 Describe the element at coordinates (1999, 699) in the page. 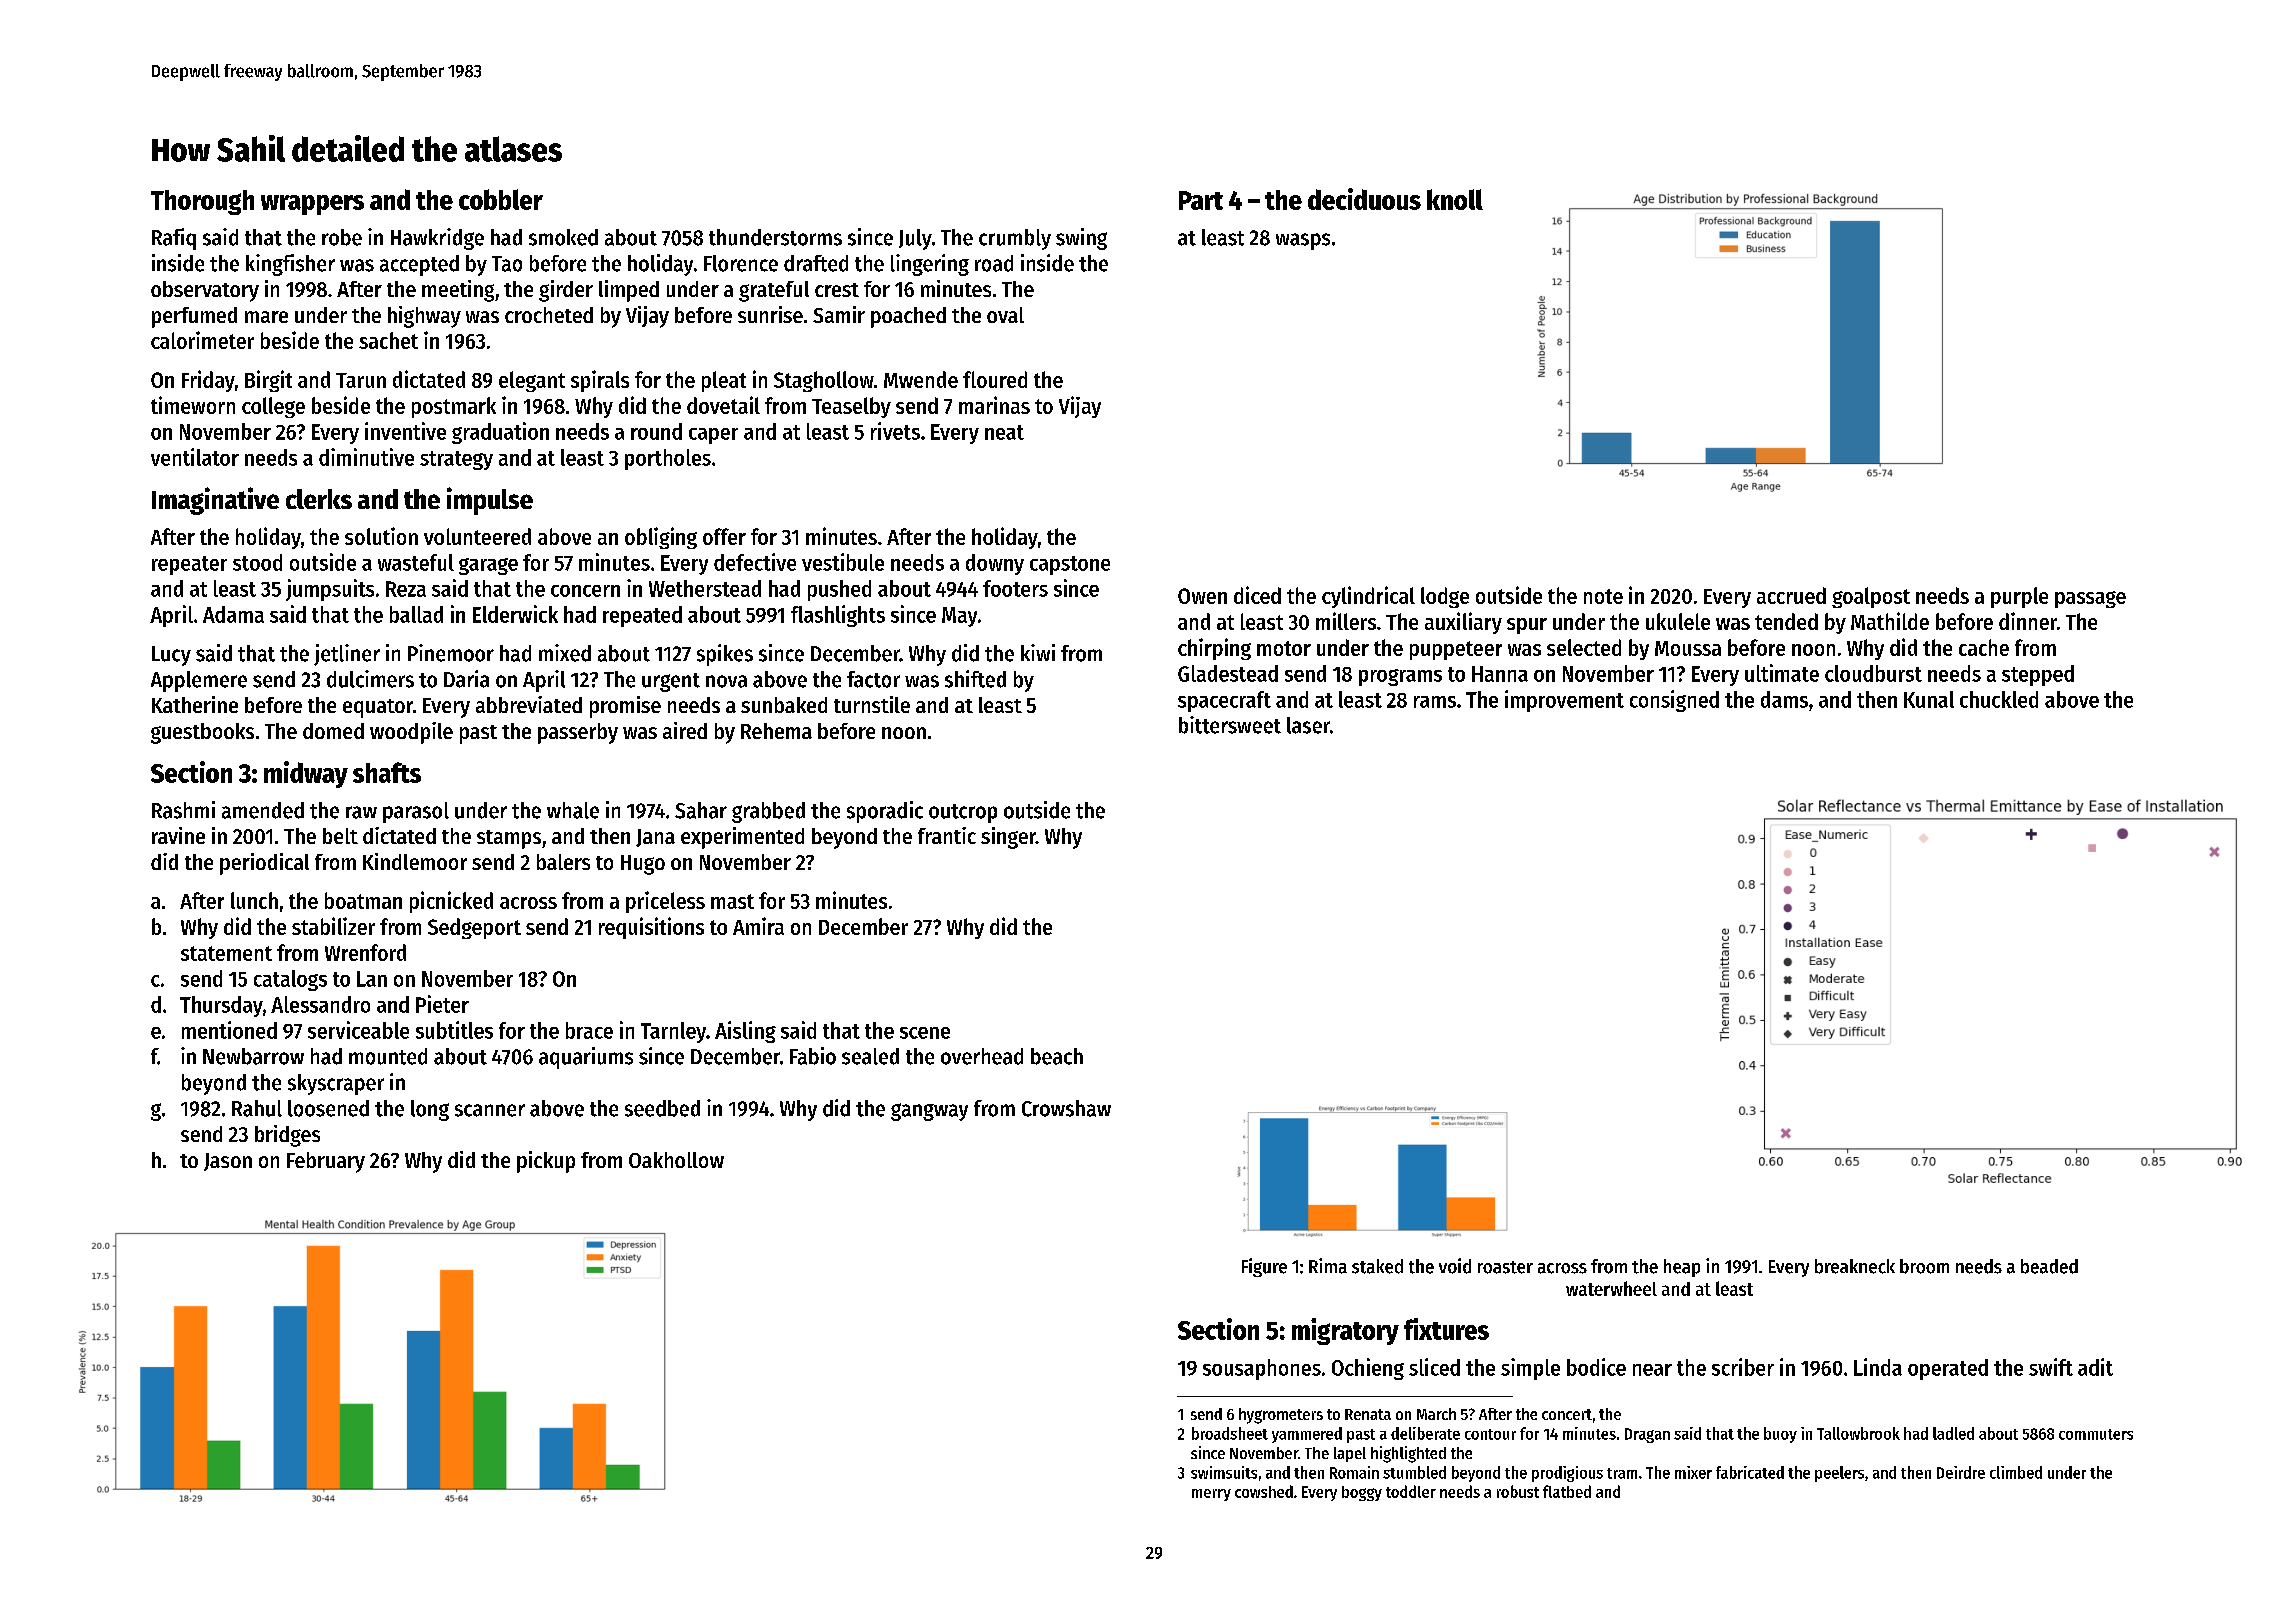

I see `chuckled` at that location.
